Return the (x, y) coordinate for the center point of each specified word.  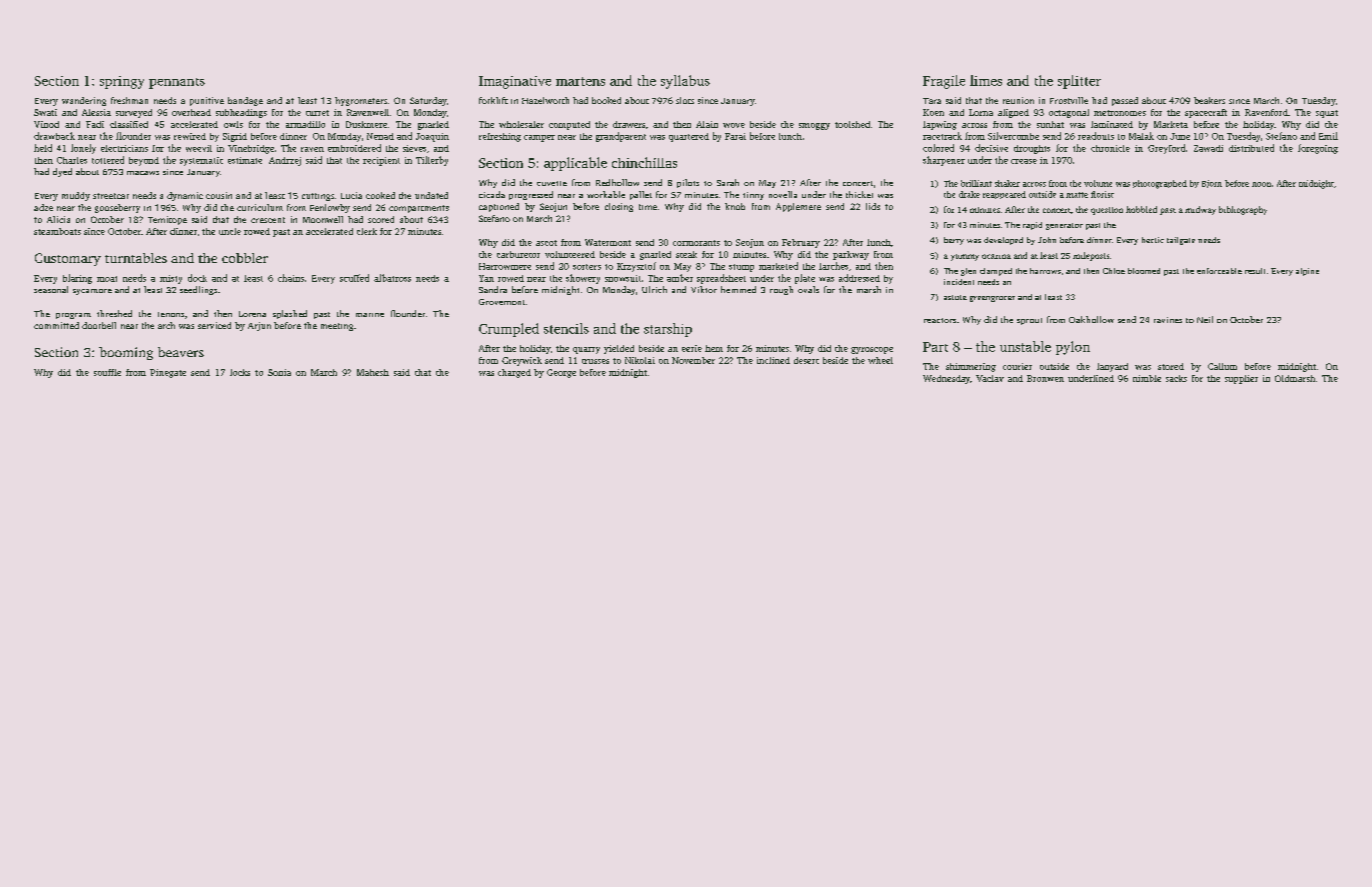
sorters (587, 267)
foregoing (1318, 149)
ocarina (996, 256)
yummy (965, 257)
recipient (381, 161)
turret (317, 113)
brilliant (976, 183)
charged (514, 373)
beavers (181, 352)
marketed (778, 266)
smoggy (814, 126)
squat (1327, 114)
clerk (367, 231)
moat (107, 279)
